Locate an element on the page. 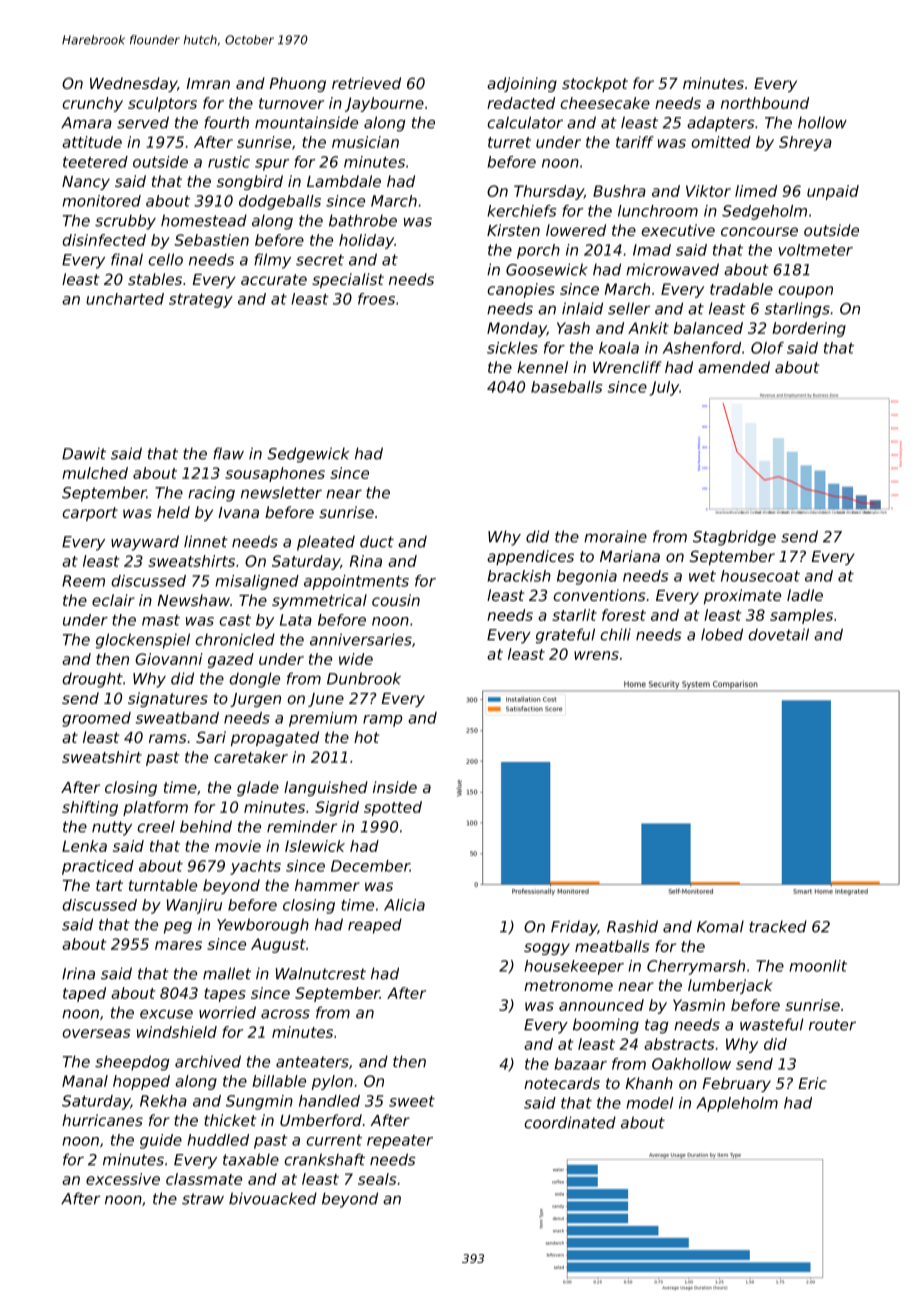 The image size is (924, 1314). froes is located at coordinates (376, 299).
